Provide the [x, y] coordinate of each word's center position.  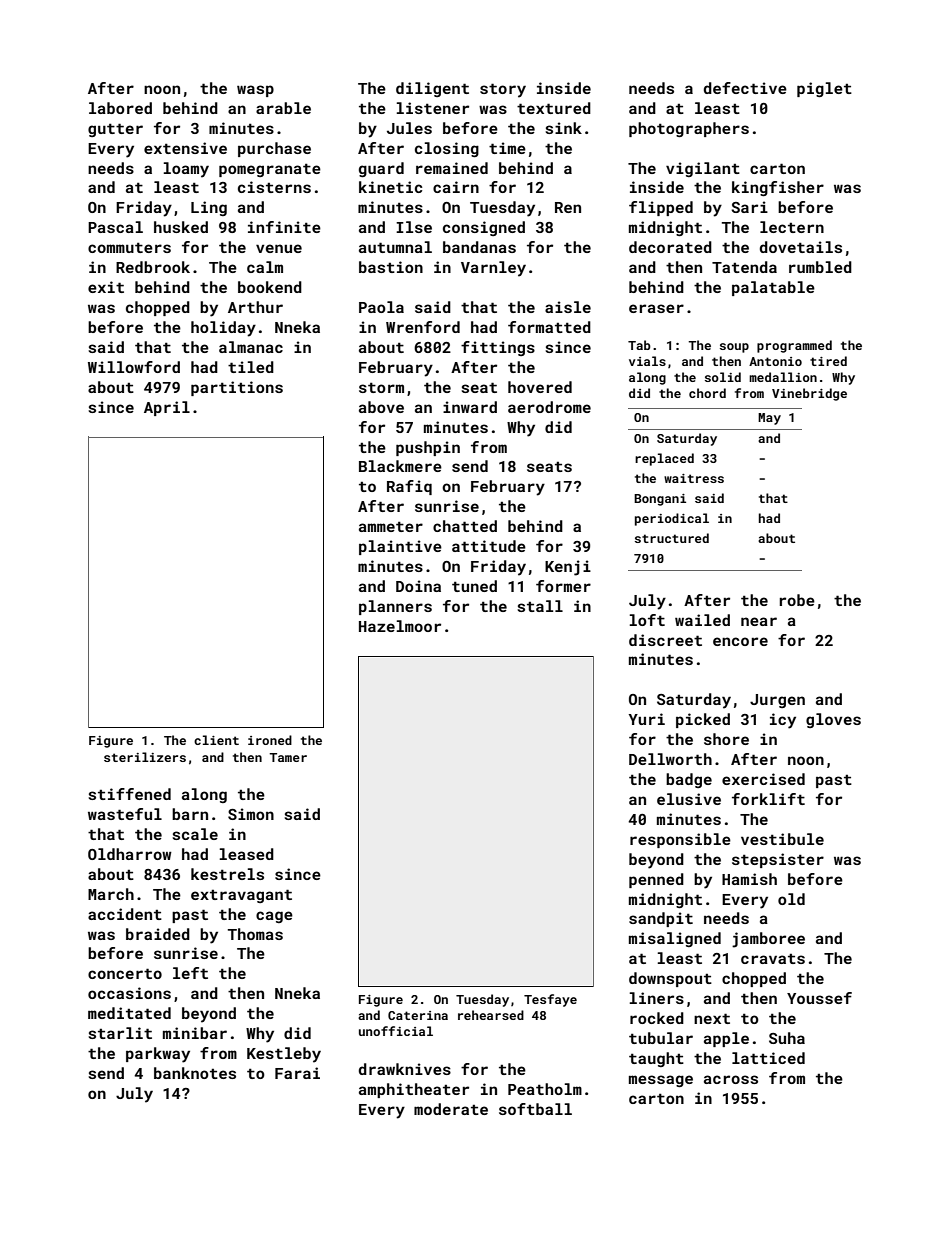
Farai [297, 1073]
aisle [568, 307]
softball [535, 1109]
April [167, 408]
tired [828, 361]
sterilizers [145, 757]
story [503, 90]
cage [274, 917]
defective [745, 88]
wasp [255, 91]
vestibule [782, 839]
